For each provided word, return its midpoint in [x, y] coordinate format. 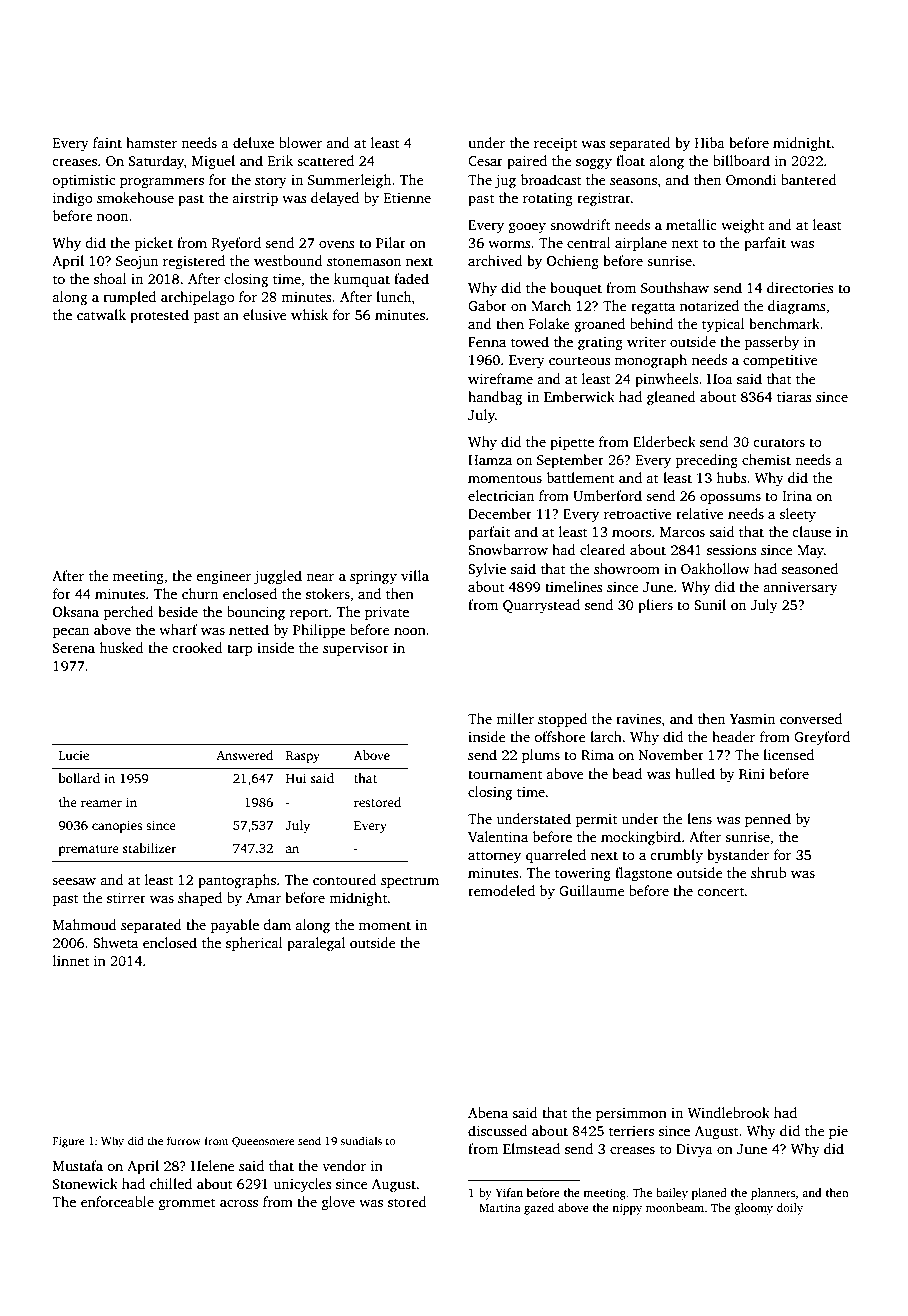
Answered [244, 755]
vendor [344, 1165]
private [387, 613]
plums [541, 756]
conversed [811, 718]
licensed [788, 754]
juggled [278, 577]
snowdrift [580, 224]
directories [800, 287]
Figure [69, 1142]
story [271, 182]
